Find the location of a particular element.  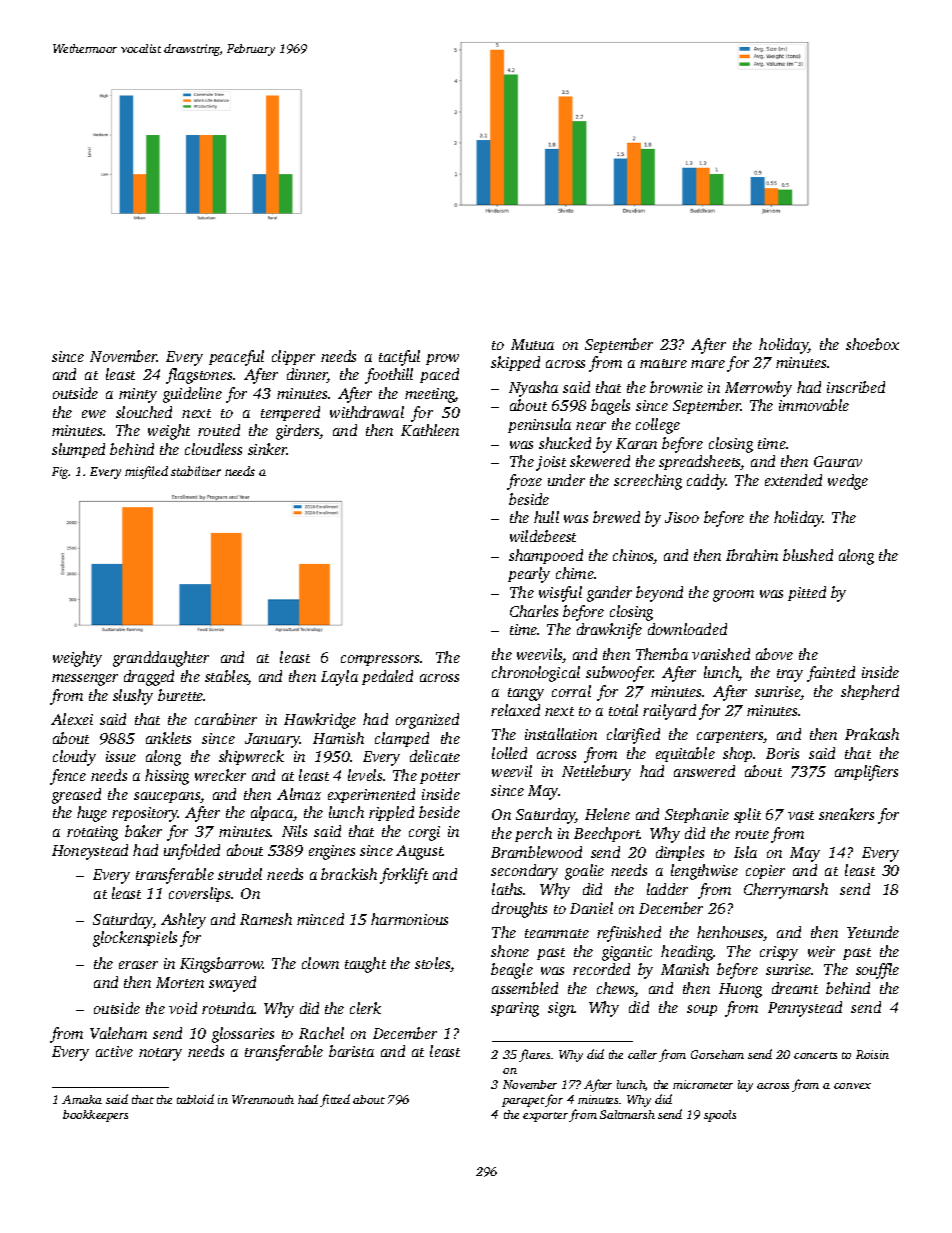

stabilizer is located at coordinates (196, 471).
